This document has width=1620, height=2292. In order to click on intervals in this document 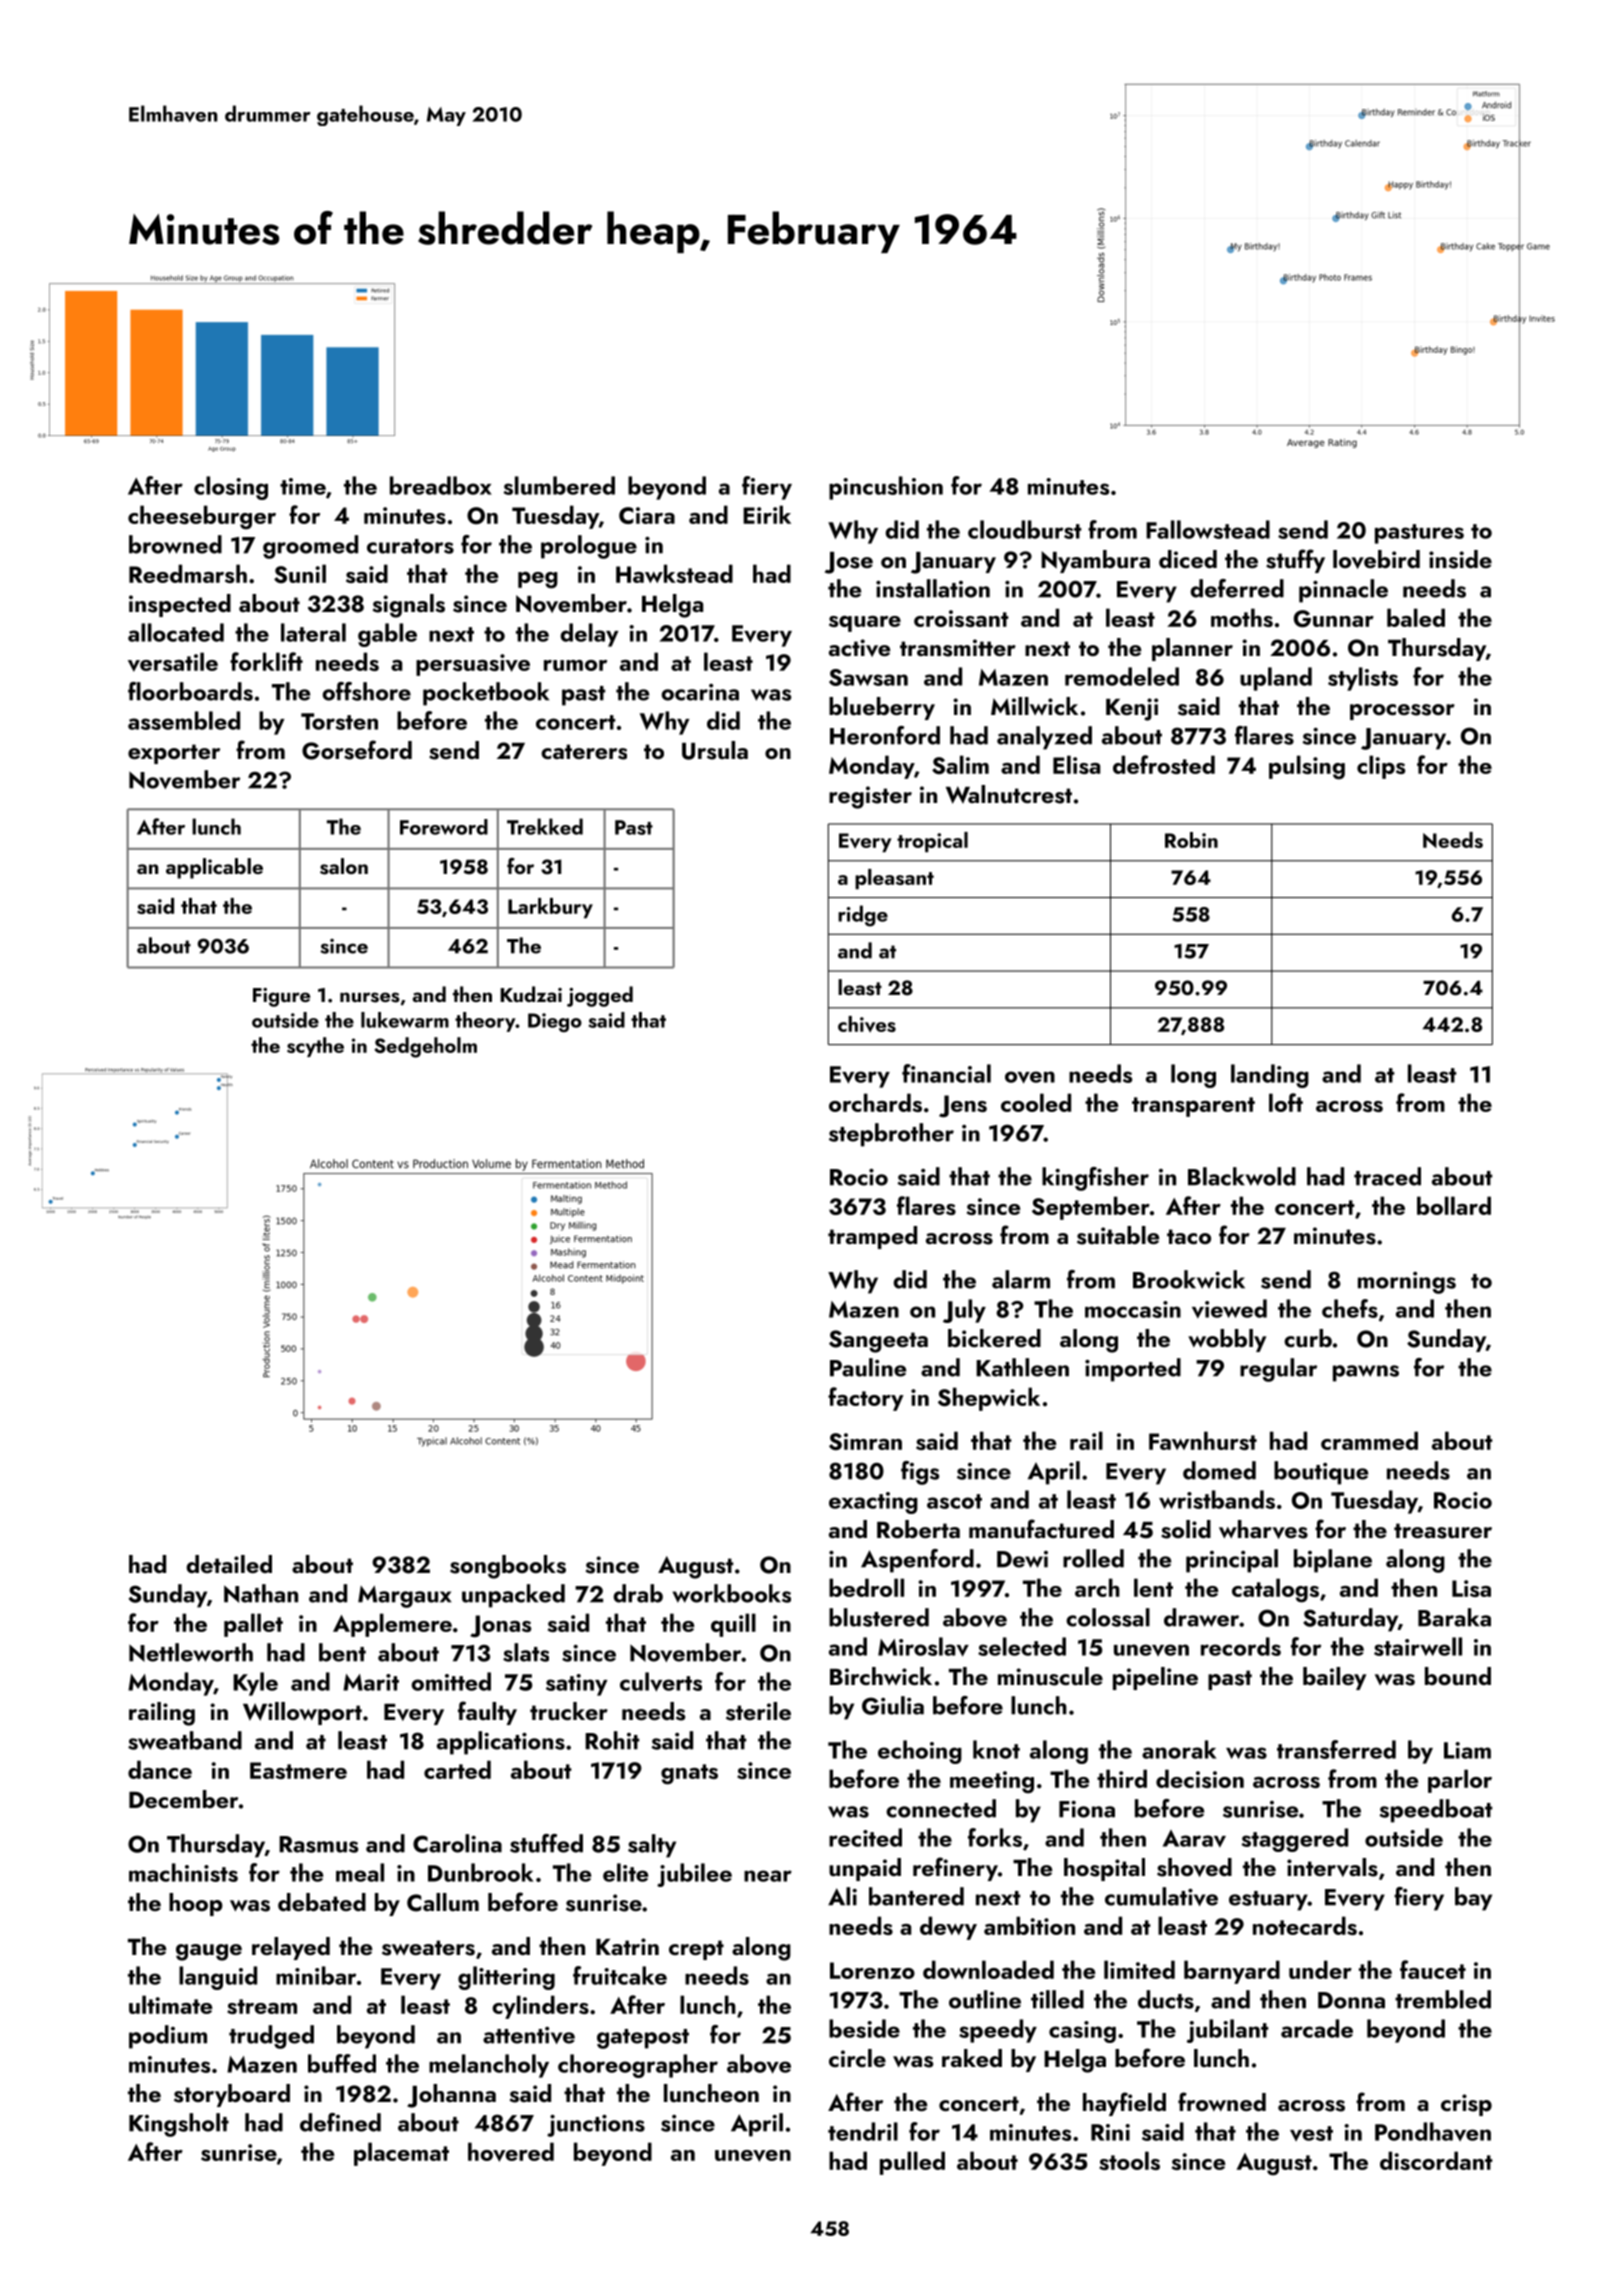, I will do `click(1332, 1867)`.
